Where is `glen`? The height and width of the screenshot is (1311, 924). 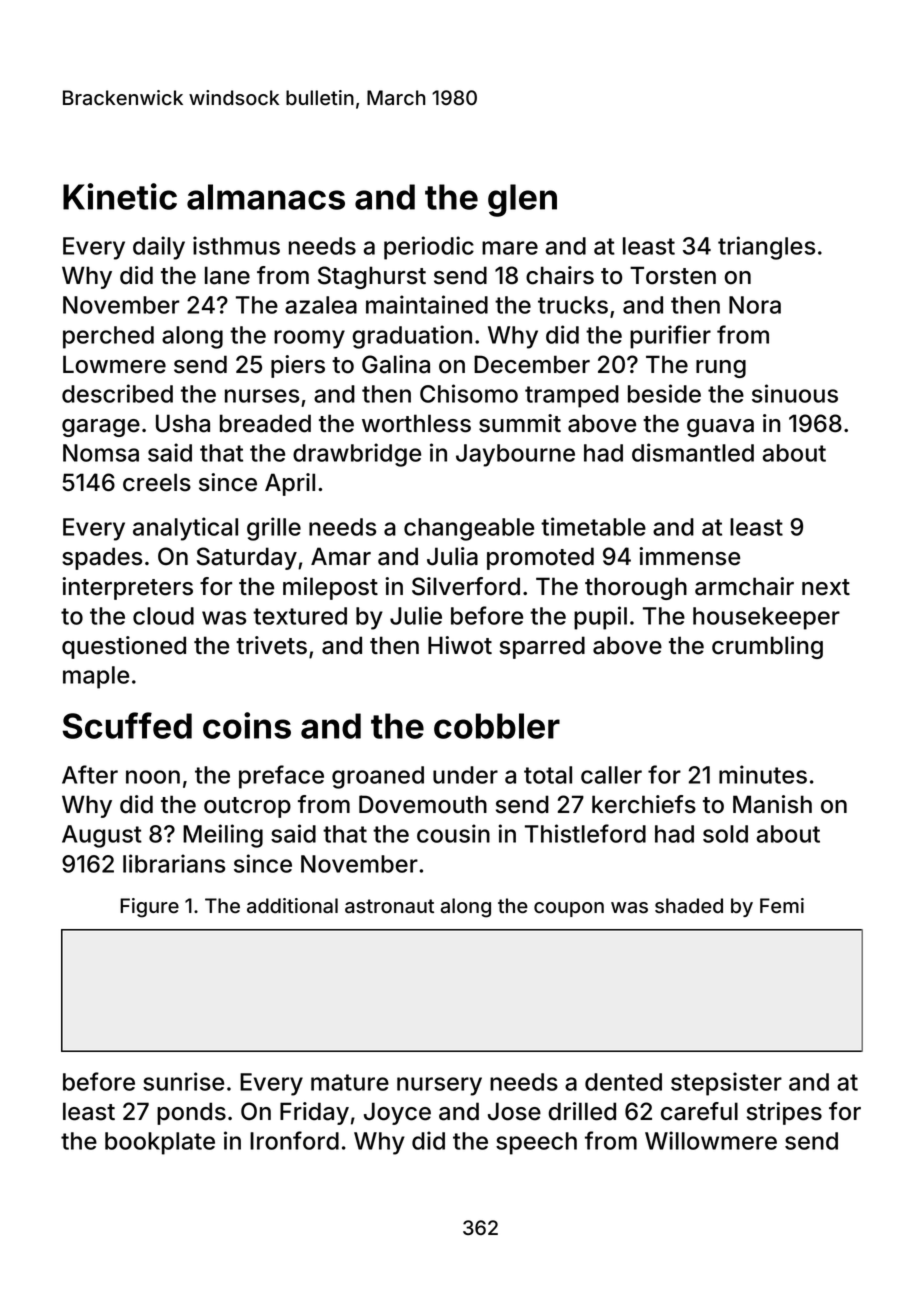
glen is located at coordinates (522, 200).
